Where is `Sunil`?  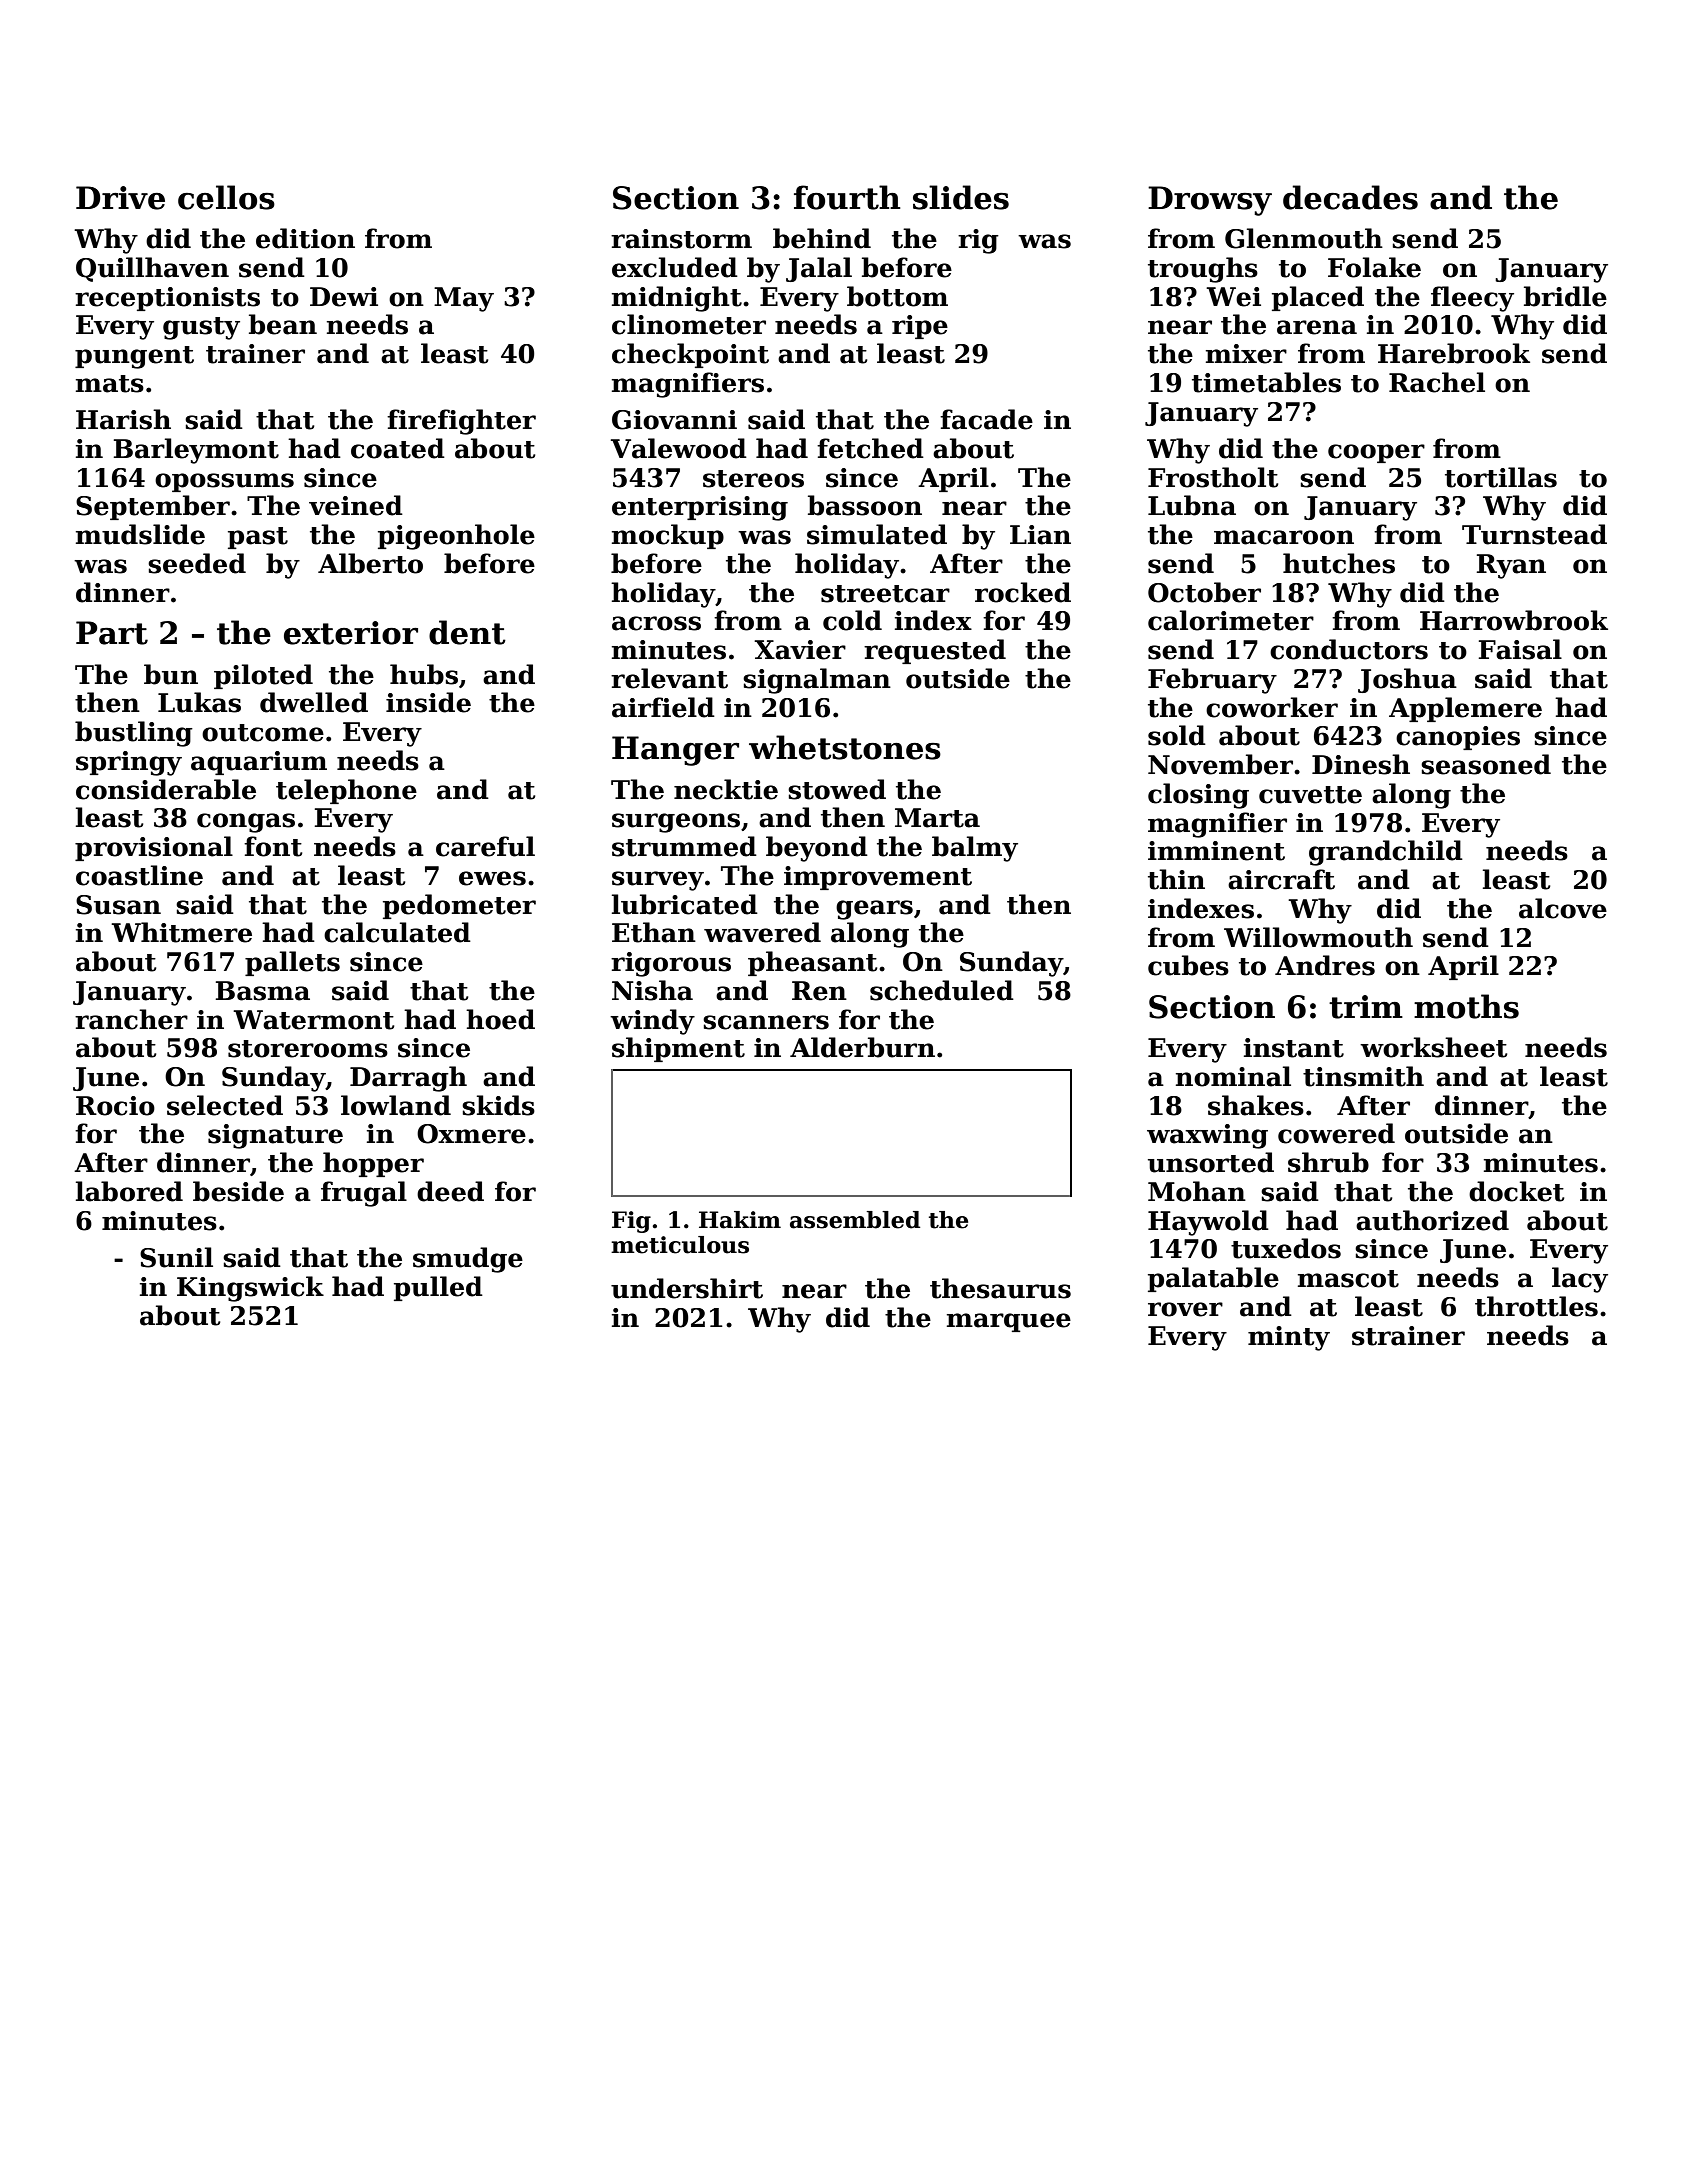
Sunil is located at coordinates (176, 1257).
